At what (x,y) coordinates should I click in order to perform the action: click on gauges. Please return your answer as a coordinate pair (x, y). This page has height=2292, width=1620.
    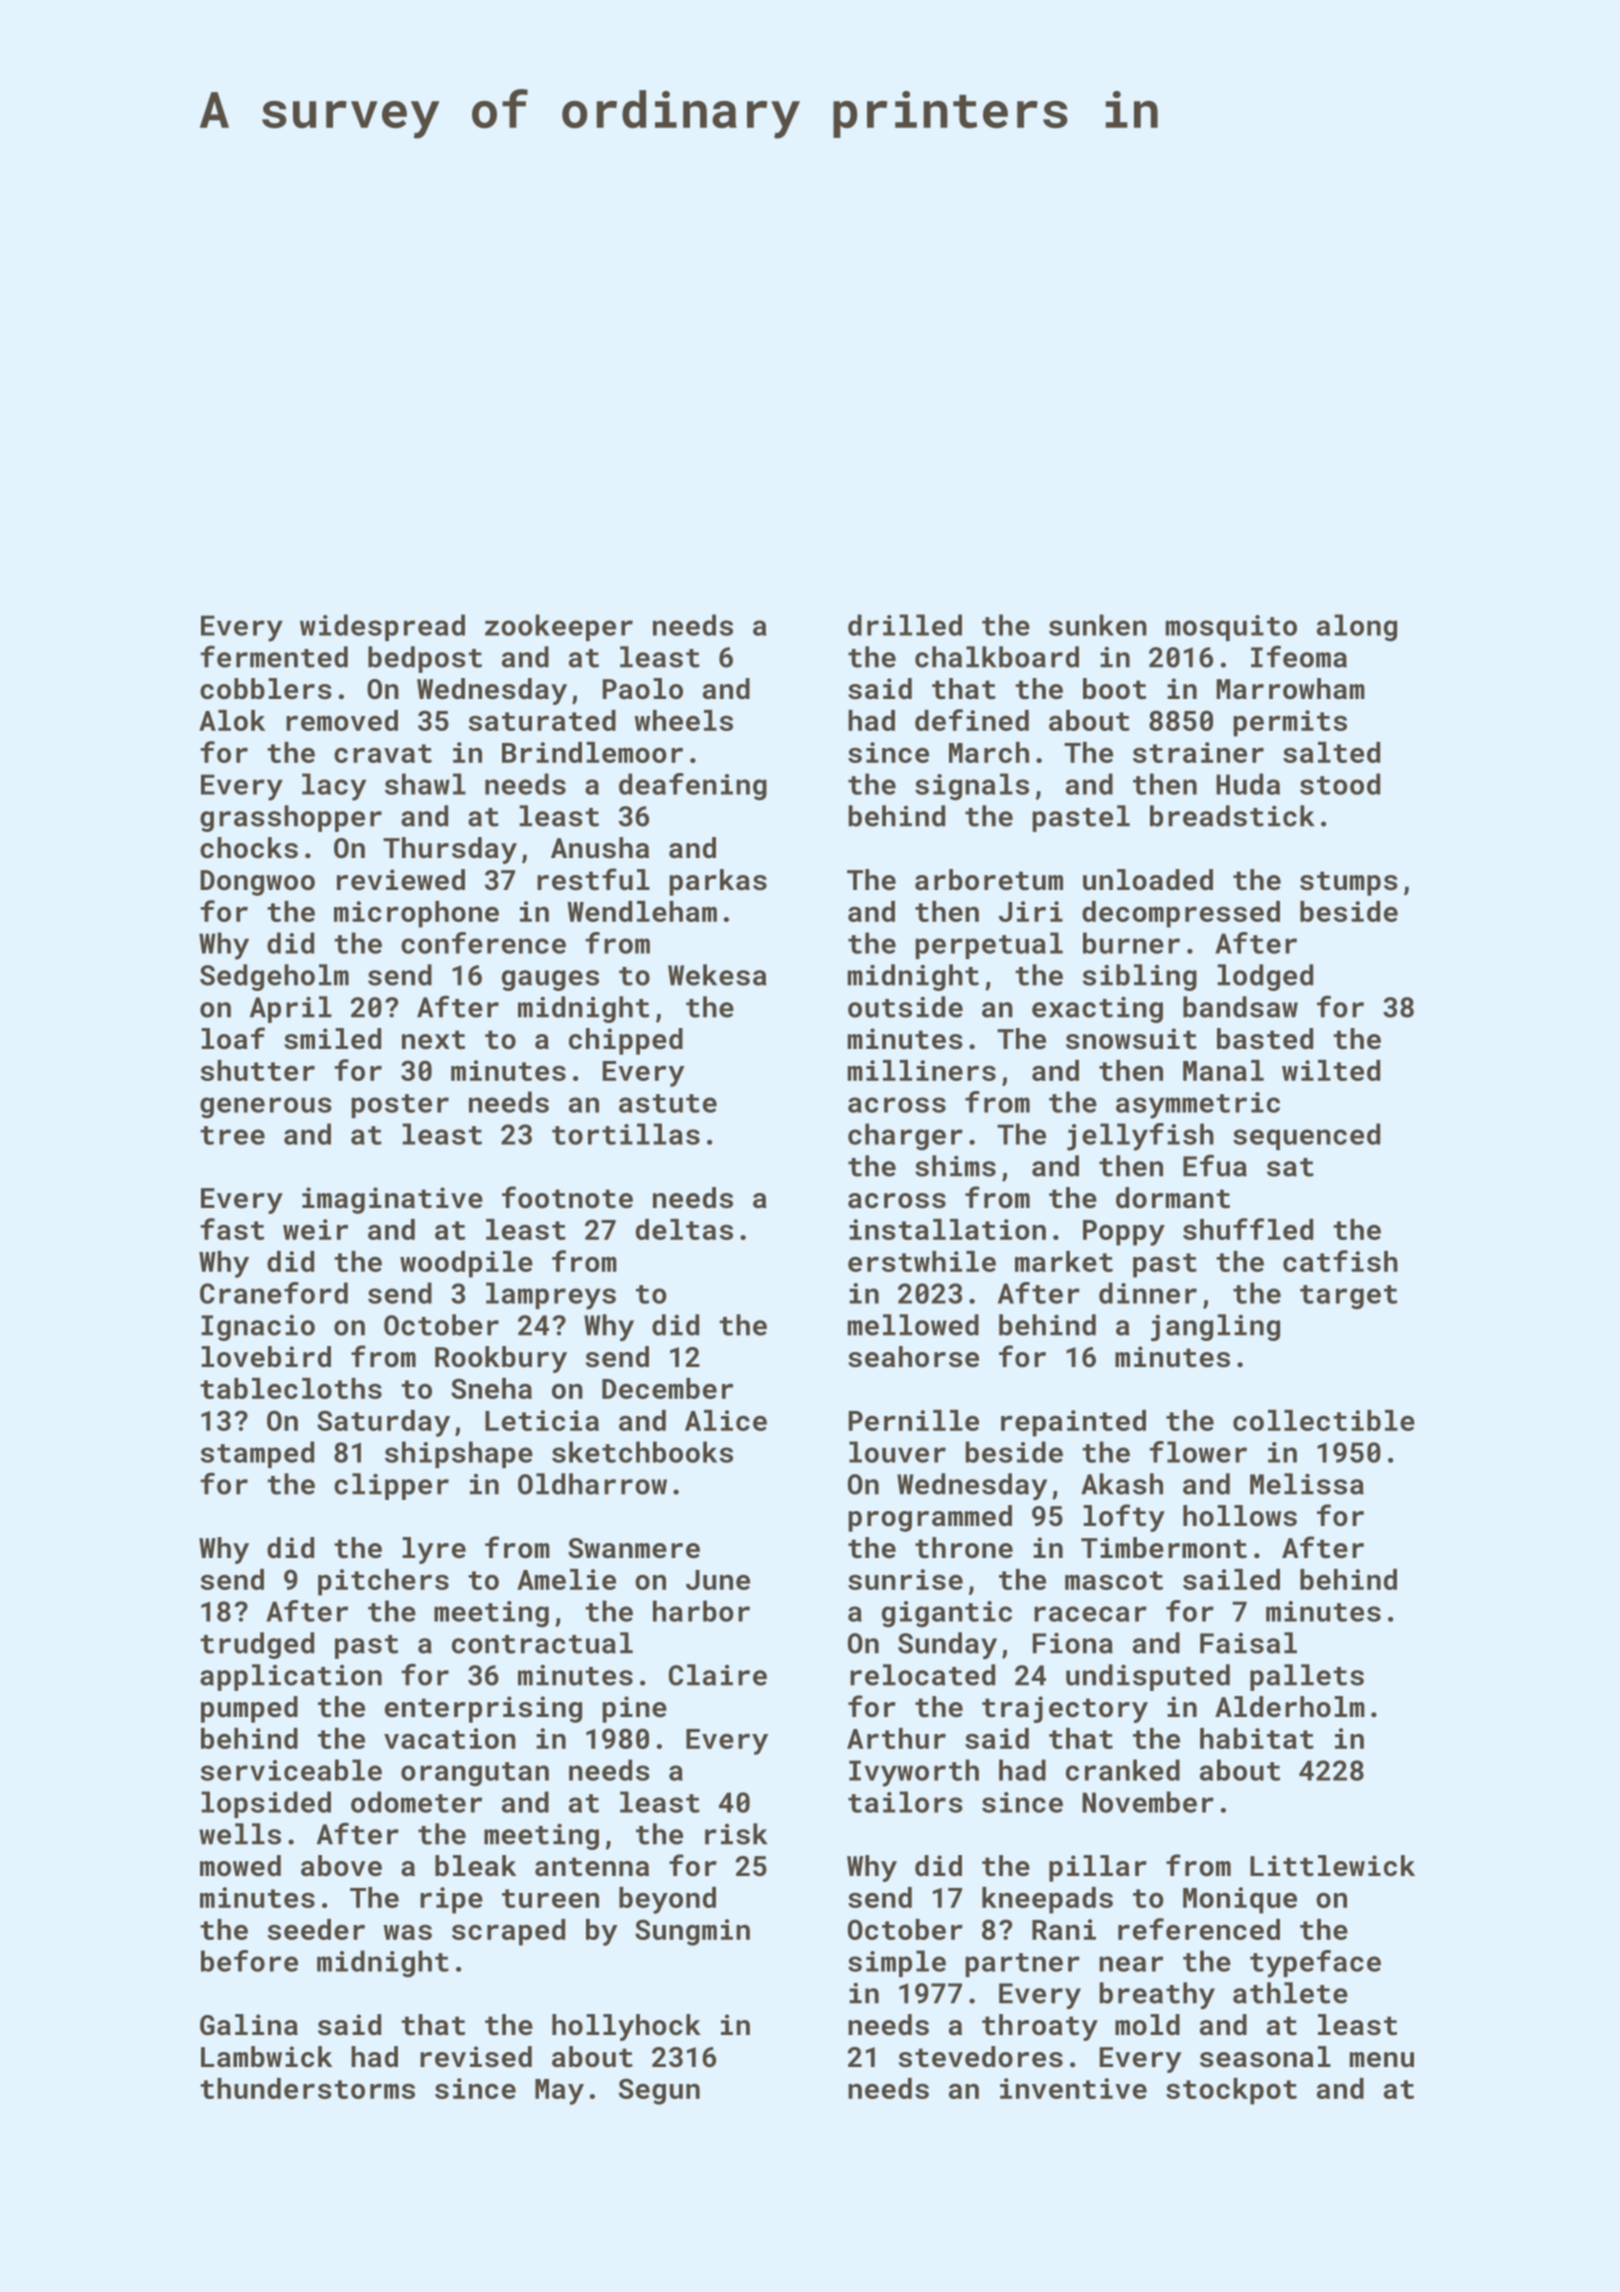
    Looking at the image, I should click on (550, 980).
